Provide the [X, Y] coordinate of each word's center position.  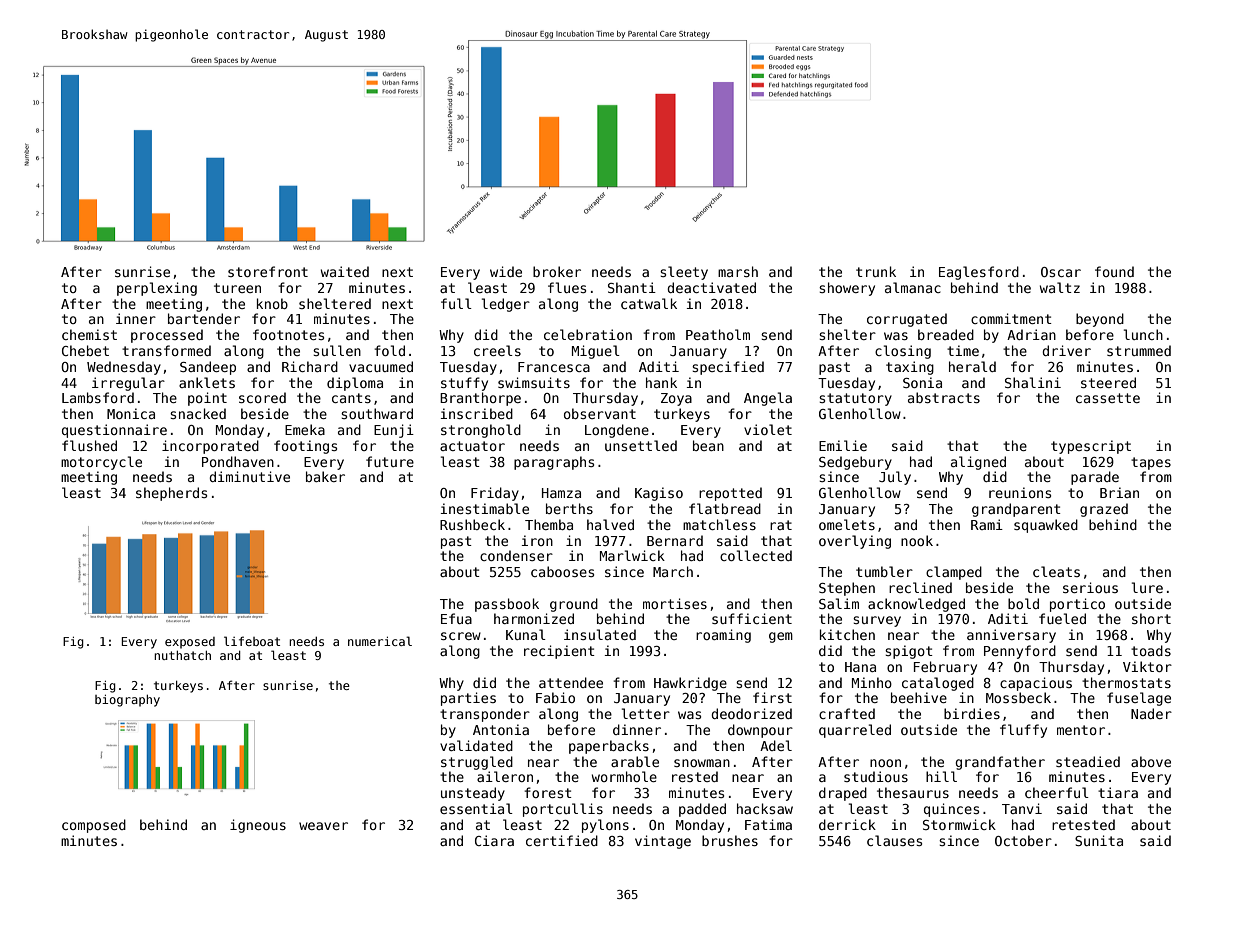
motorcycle [101, 463]
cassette [1108, 398]
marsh [738, 271]
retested [1083, 824]
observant [600, 413]
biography [127, 701]
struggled [477, 763]
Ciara [494, 840]
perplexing [157, 289]
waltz [1060, 287]
